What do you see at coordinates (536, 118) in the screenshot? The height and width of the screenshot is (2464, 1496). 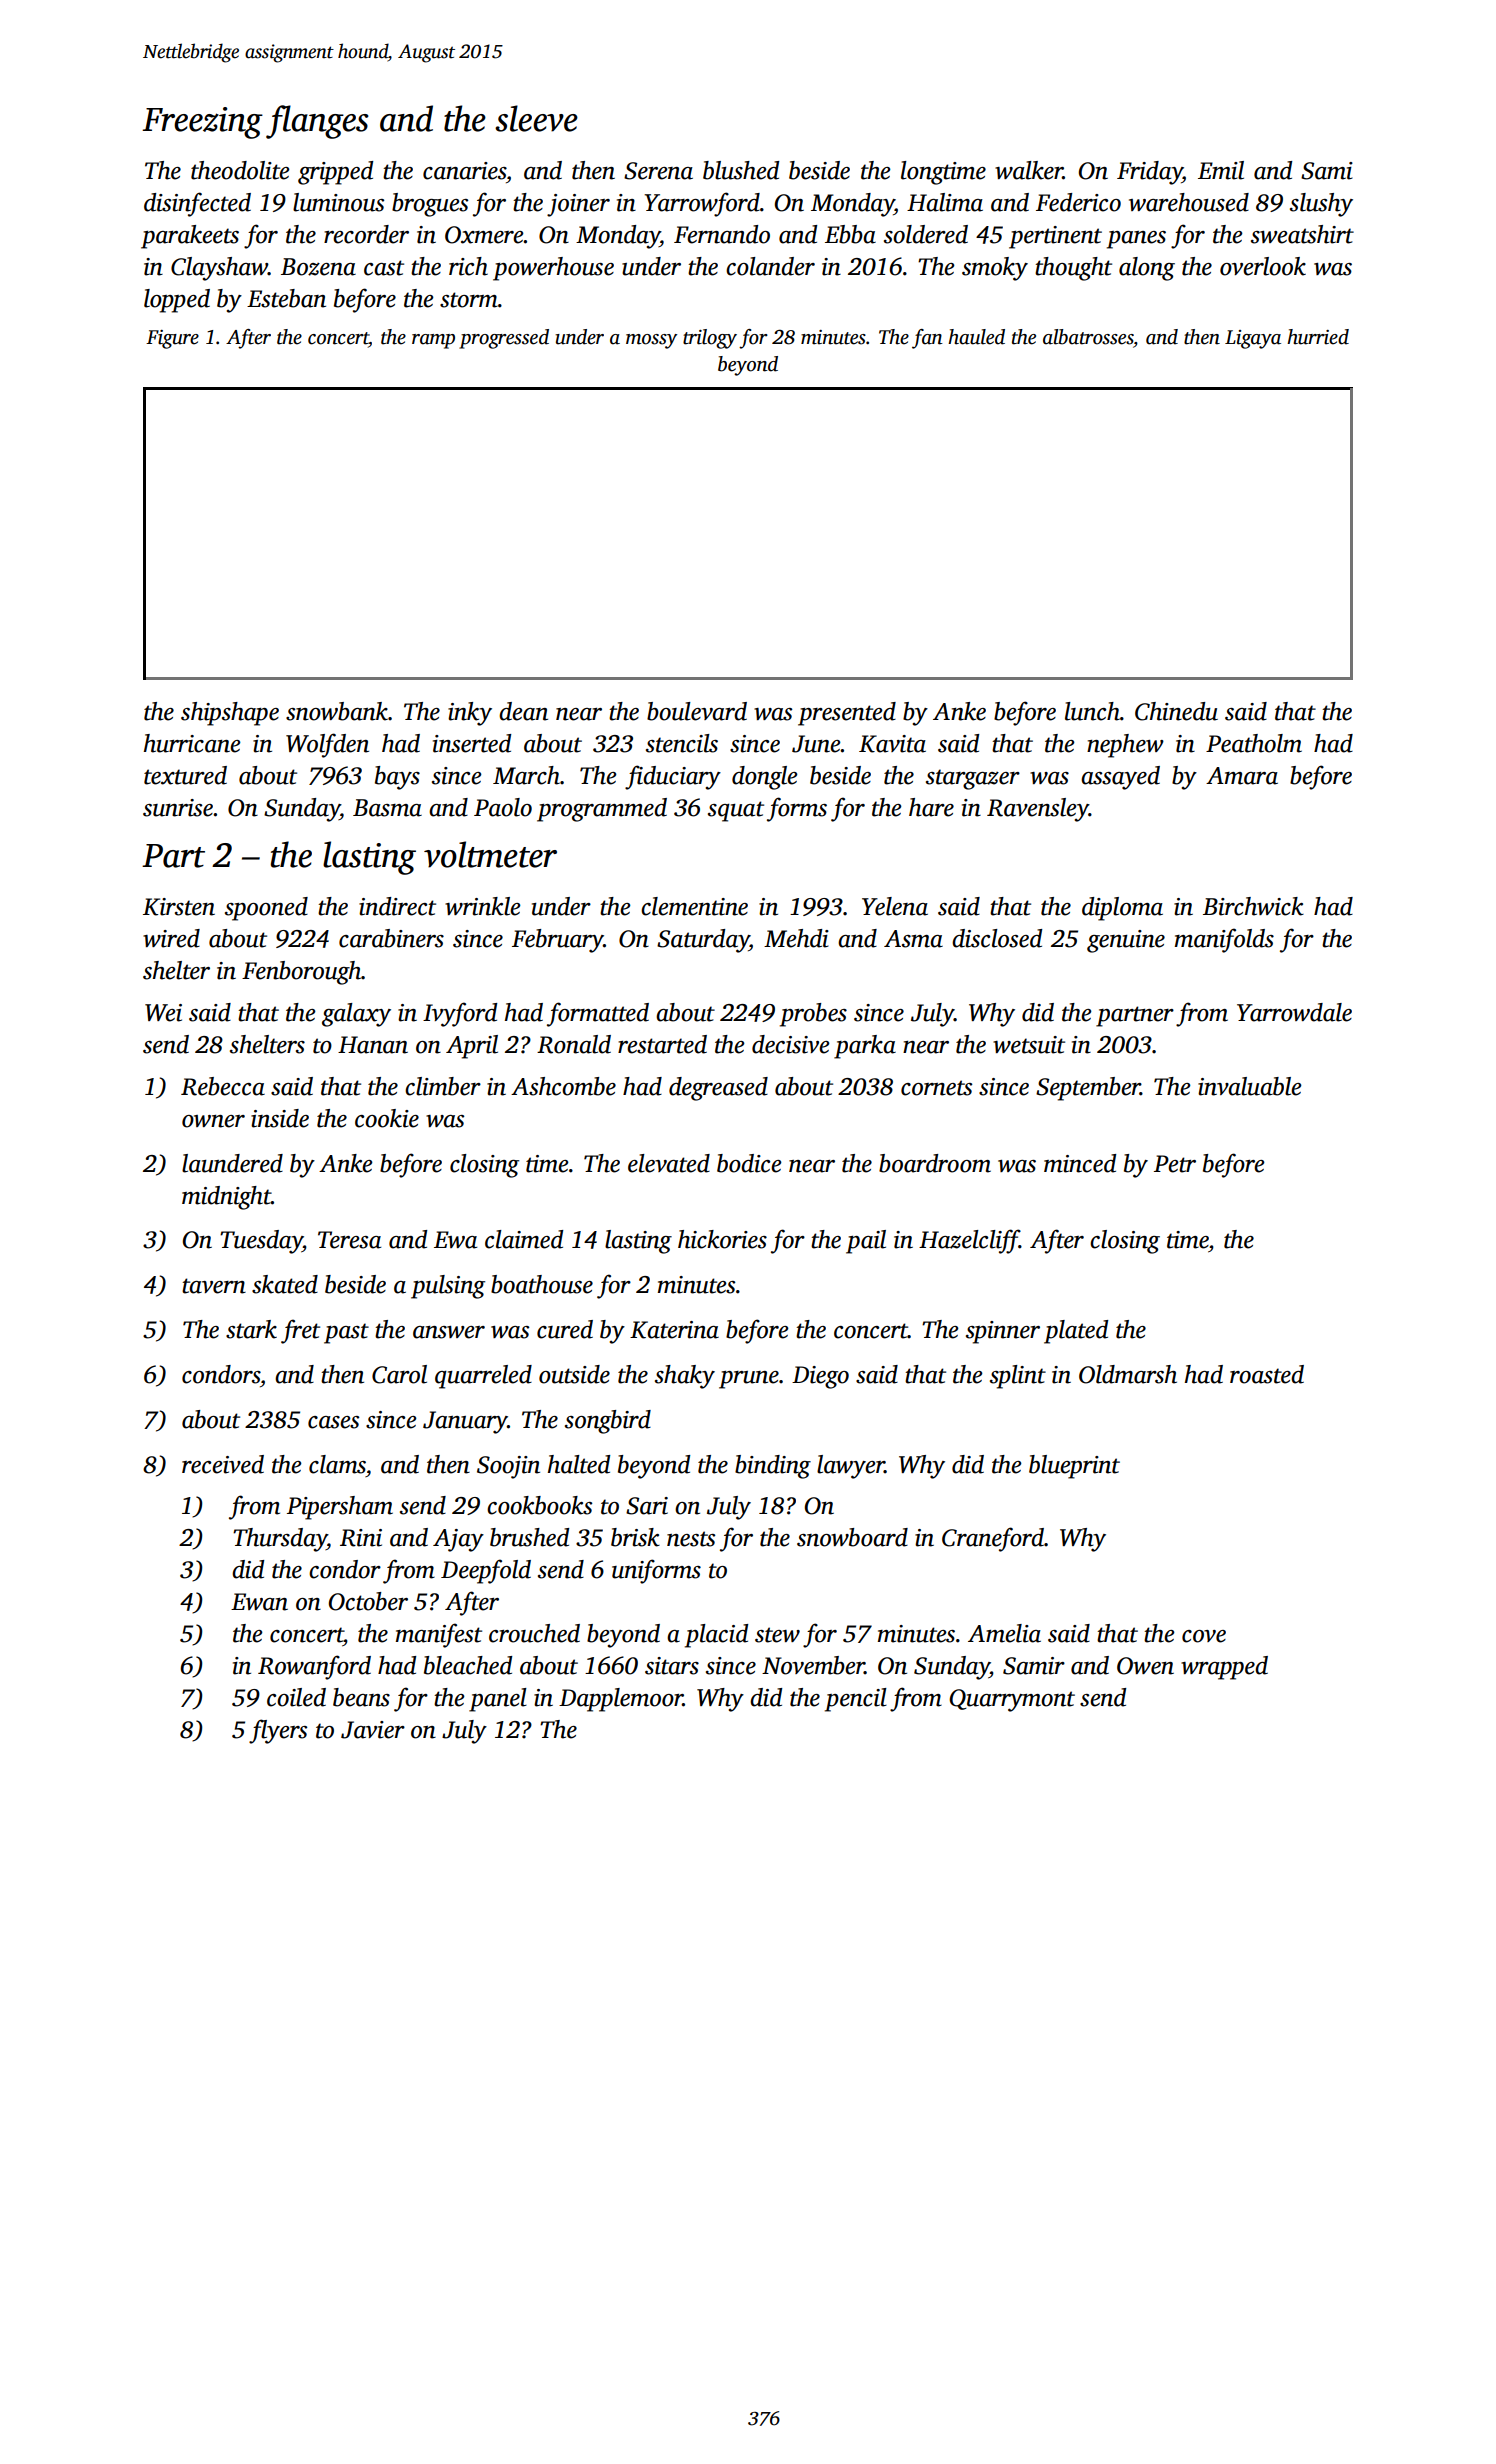 I see `sleeve` at bounding box center [536, 118].
